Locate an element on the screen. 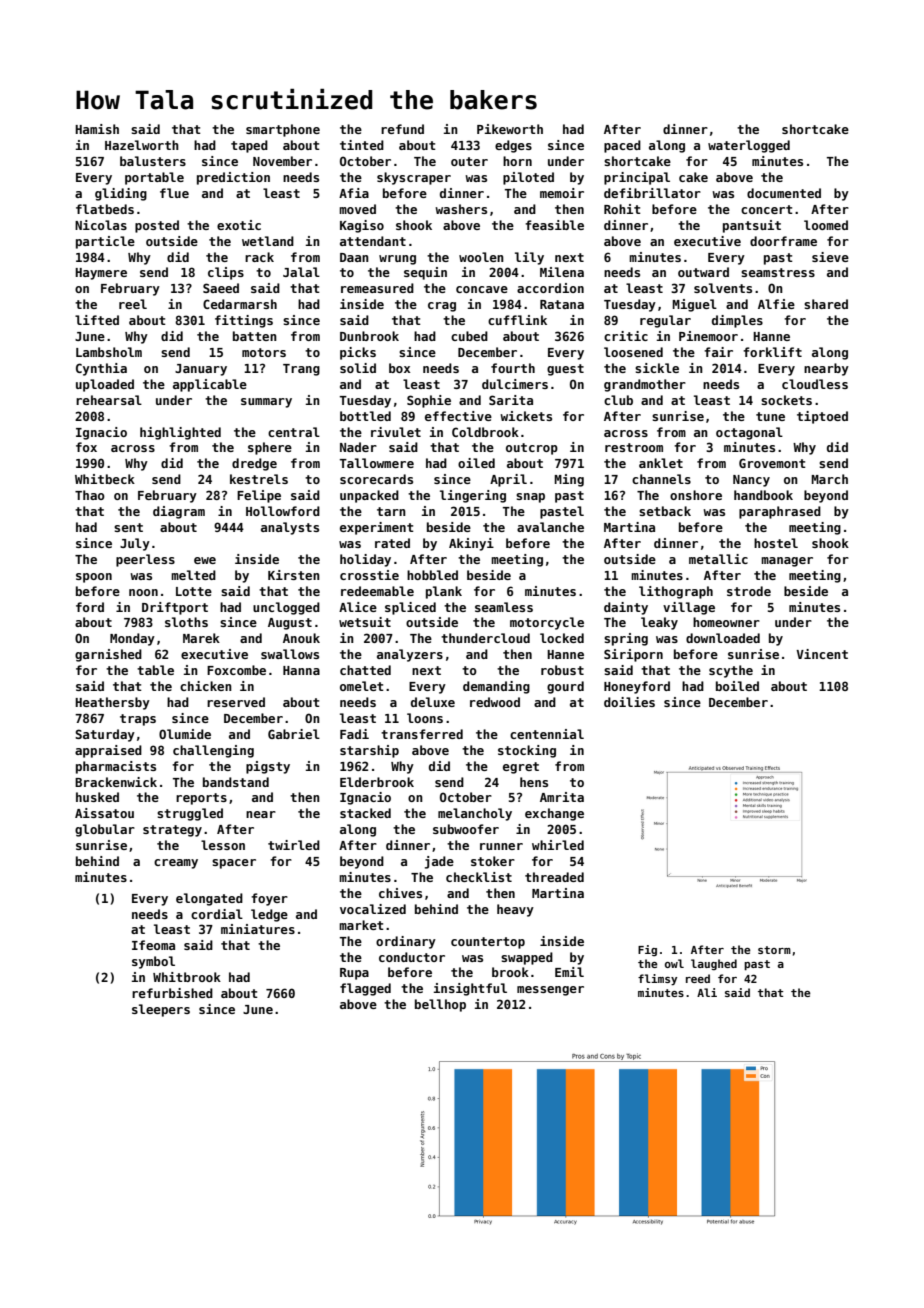  lifted is located at coordinates (97, 320).
